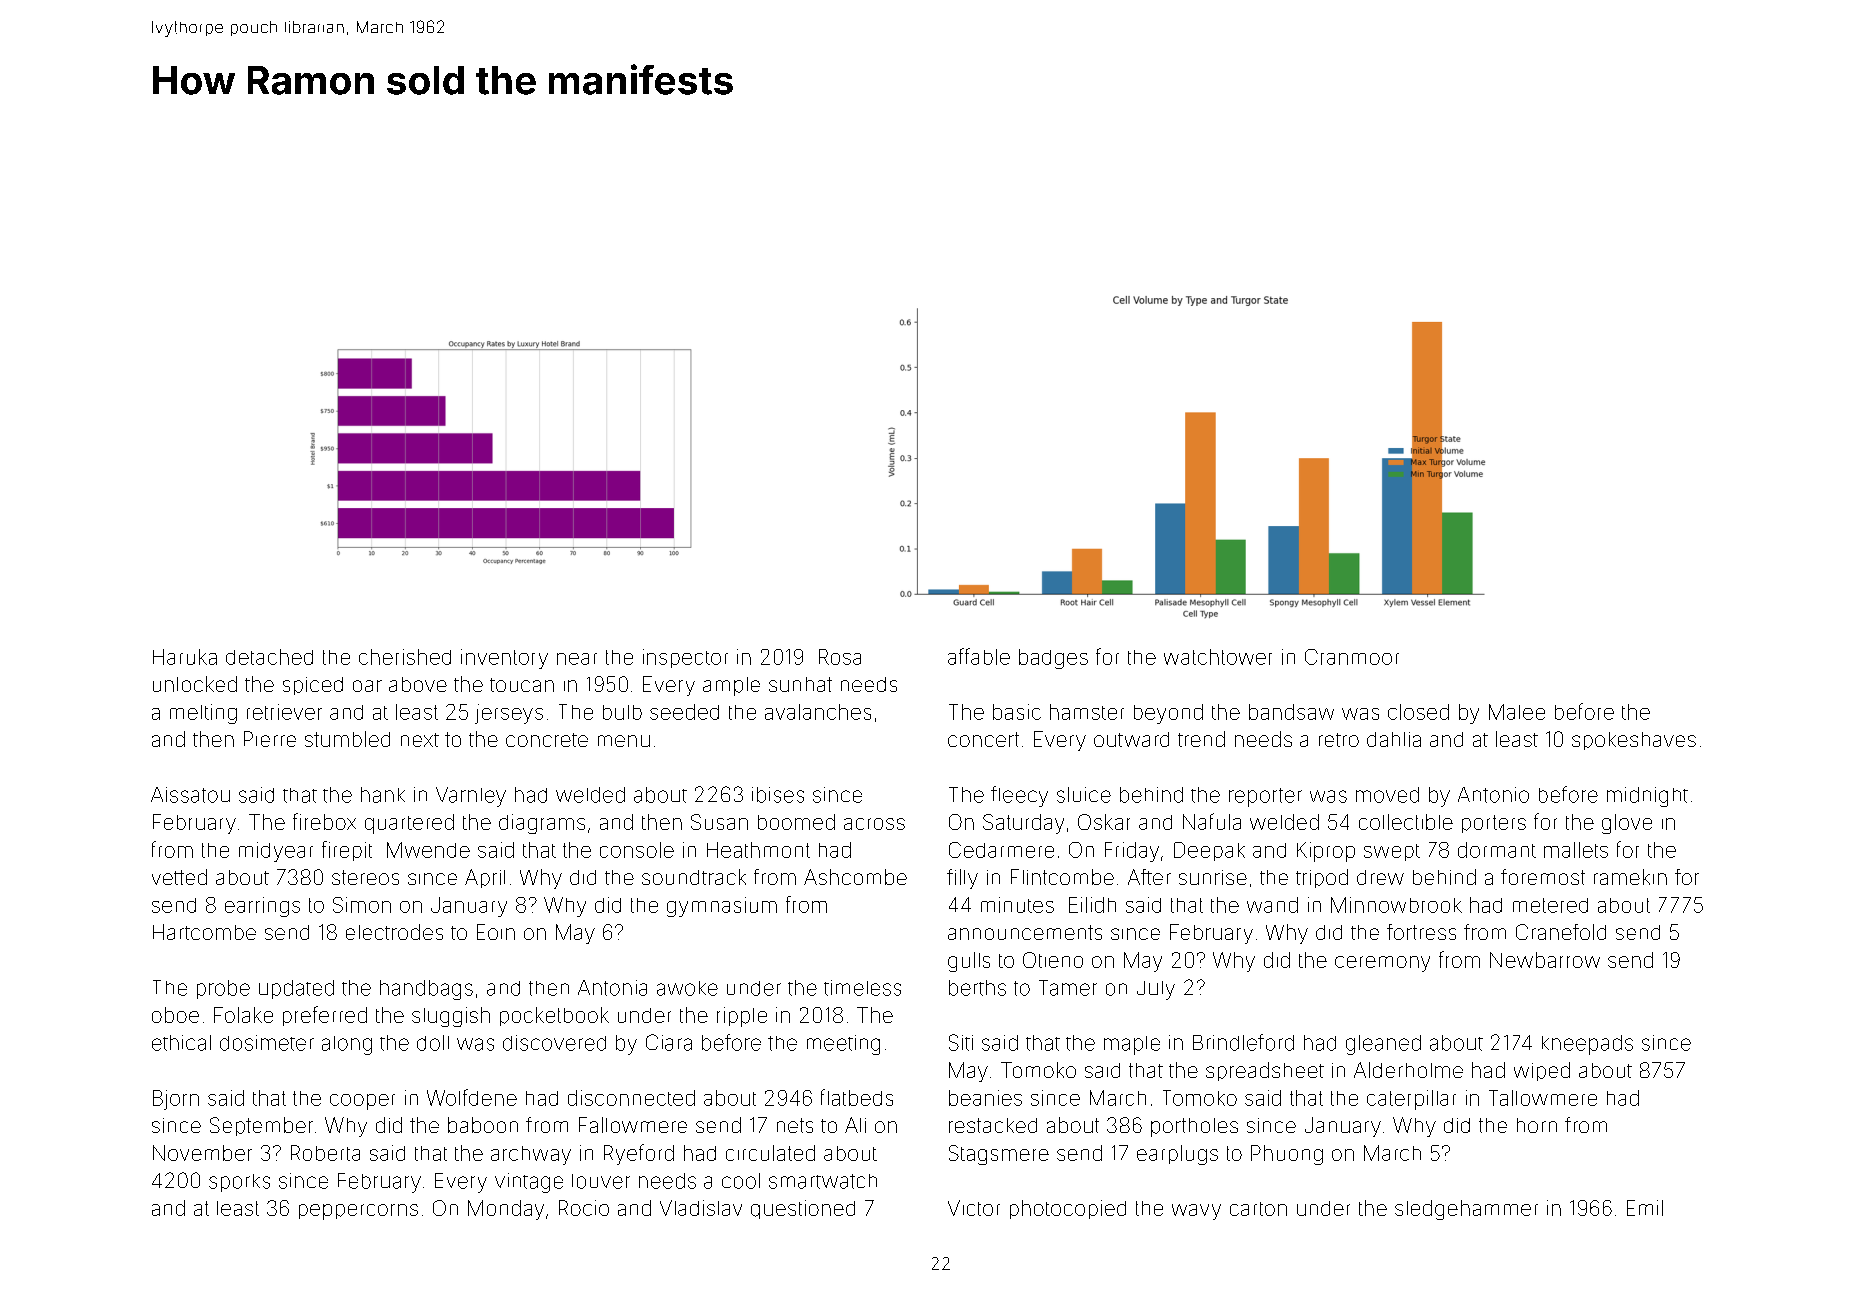  What do you see at coordinates (1418, 712) in the image?
I see `closed` at bounding box center [1418, 712].
